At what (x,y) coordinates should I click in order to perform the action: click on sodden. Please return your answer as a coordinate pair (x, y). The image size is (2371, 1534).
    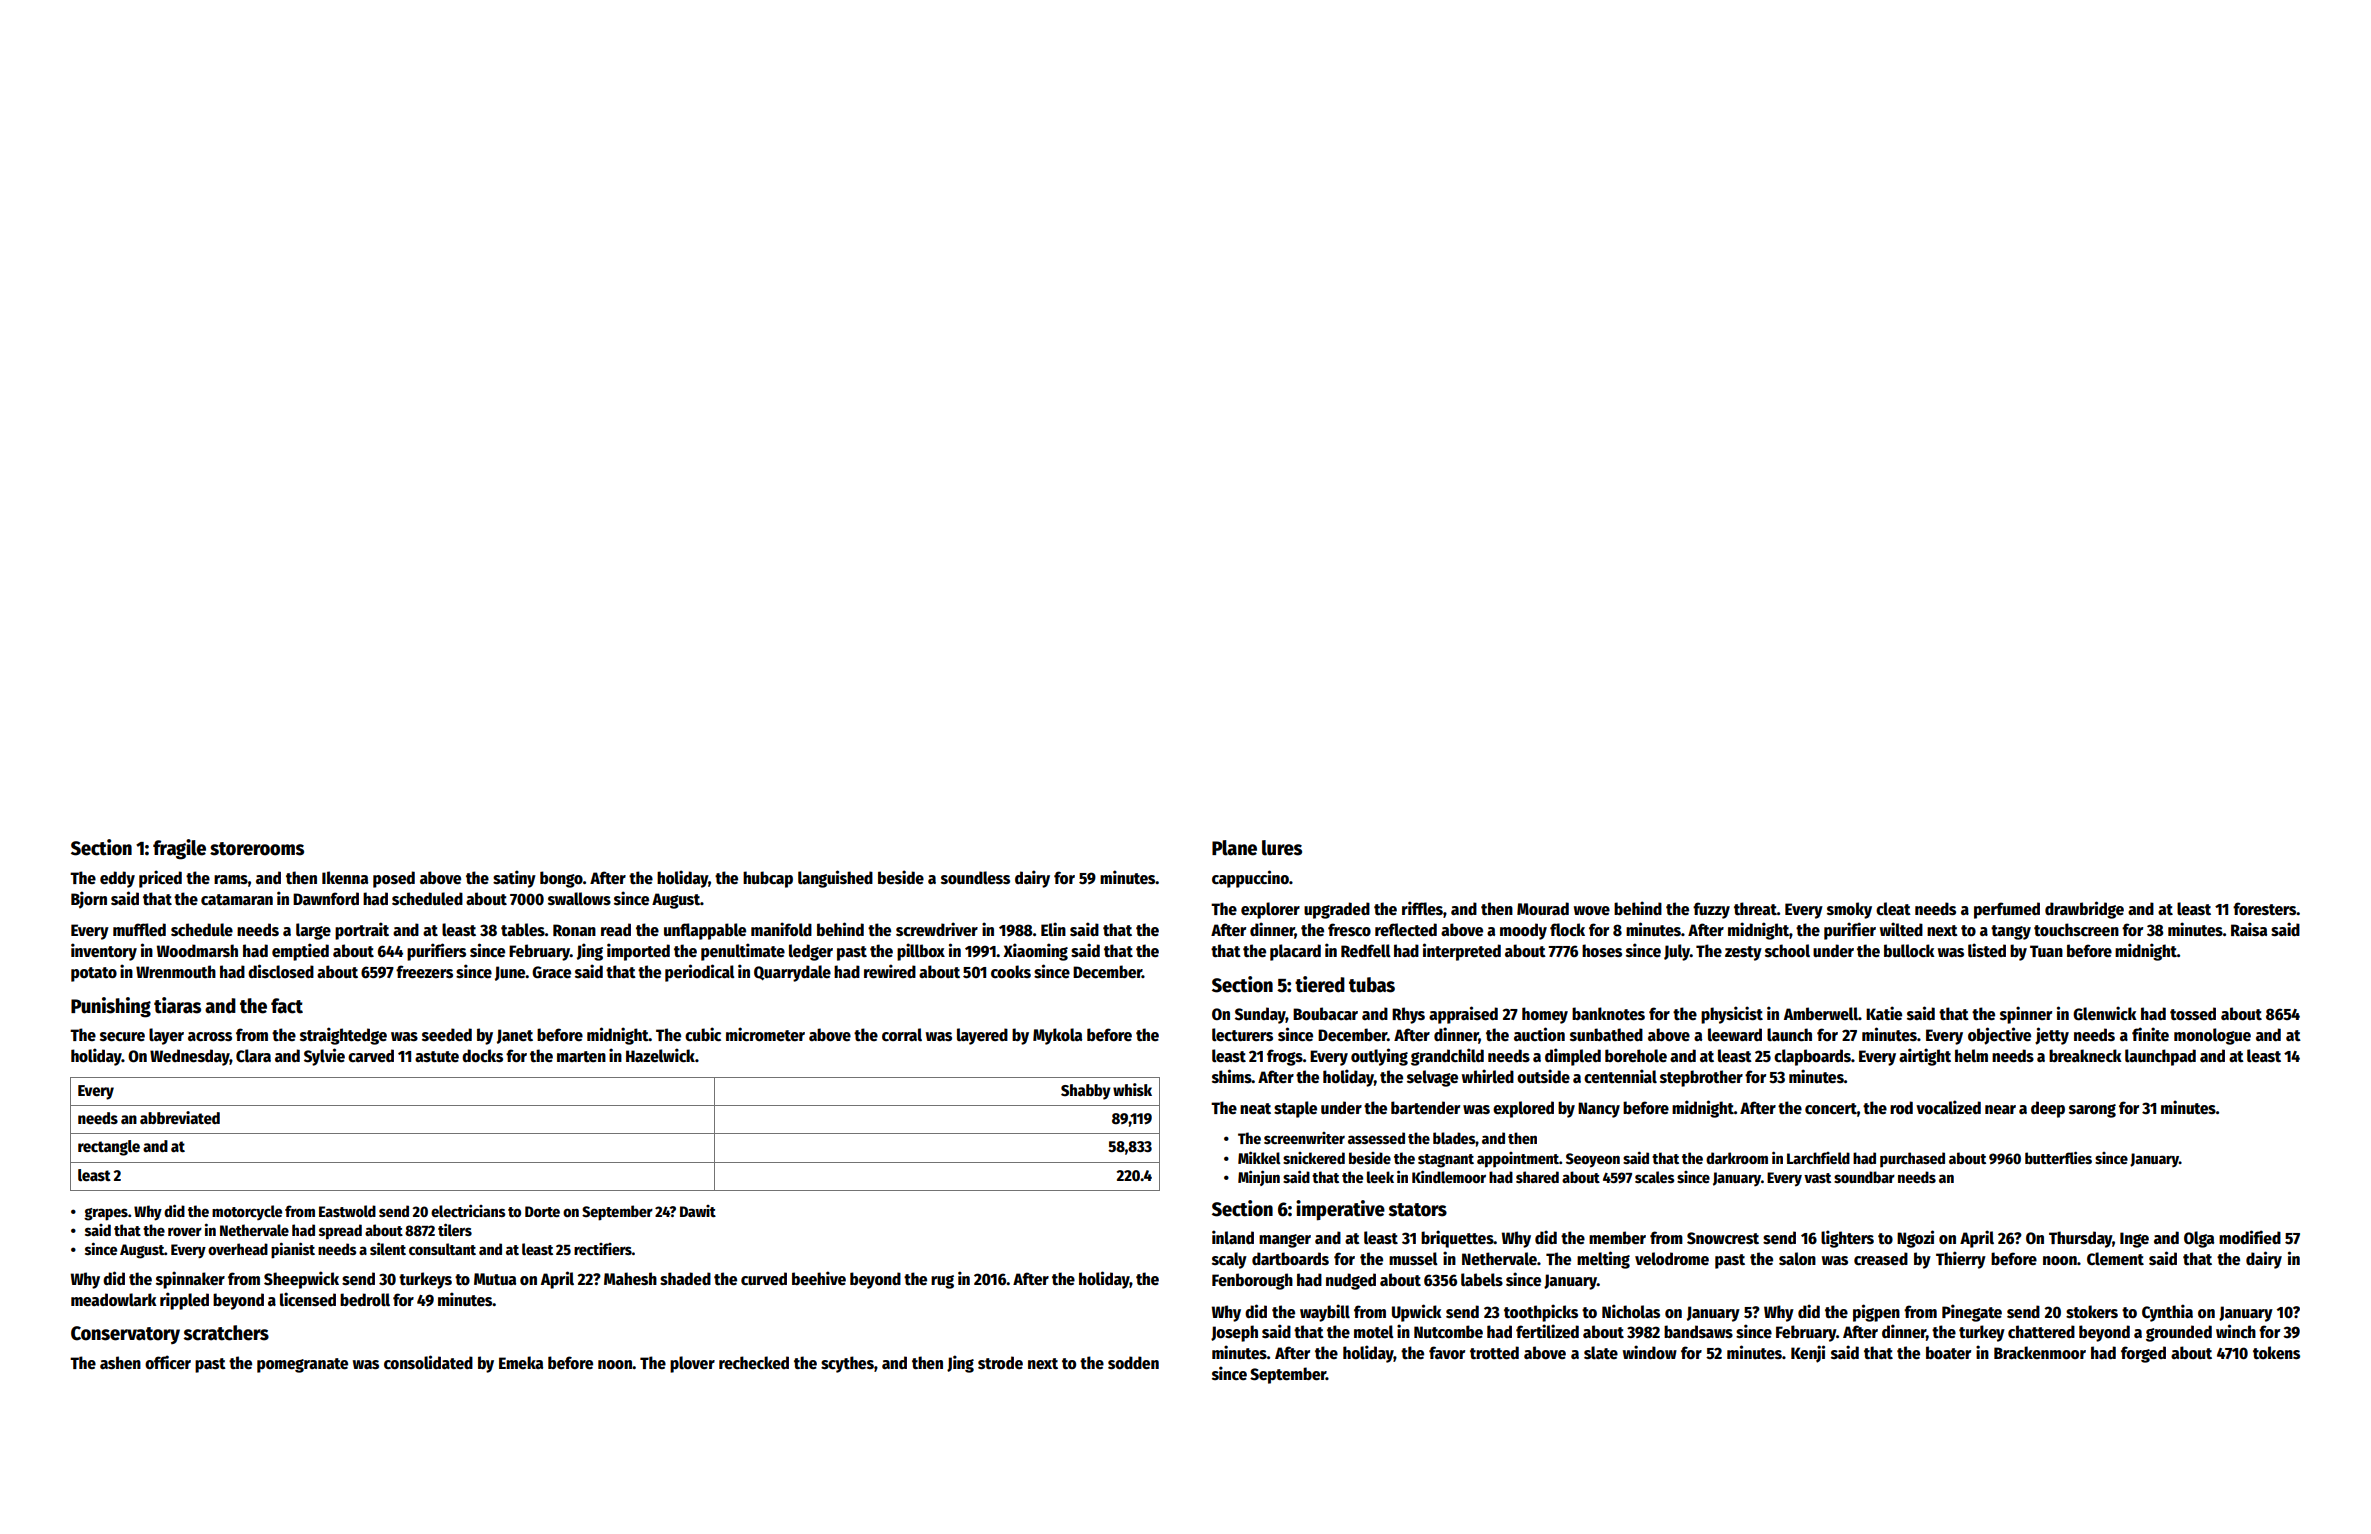
    Looking at the image, I should click on (1133, 1363).
